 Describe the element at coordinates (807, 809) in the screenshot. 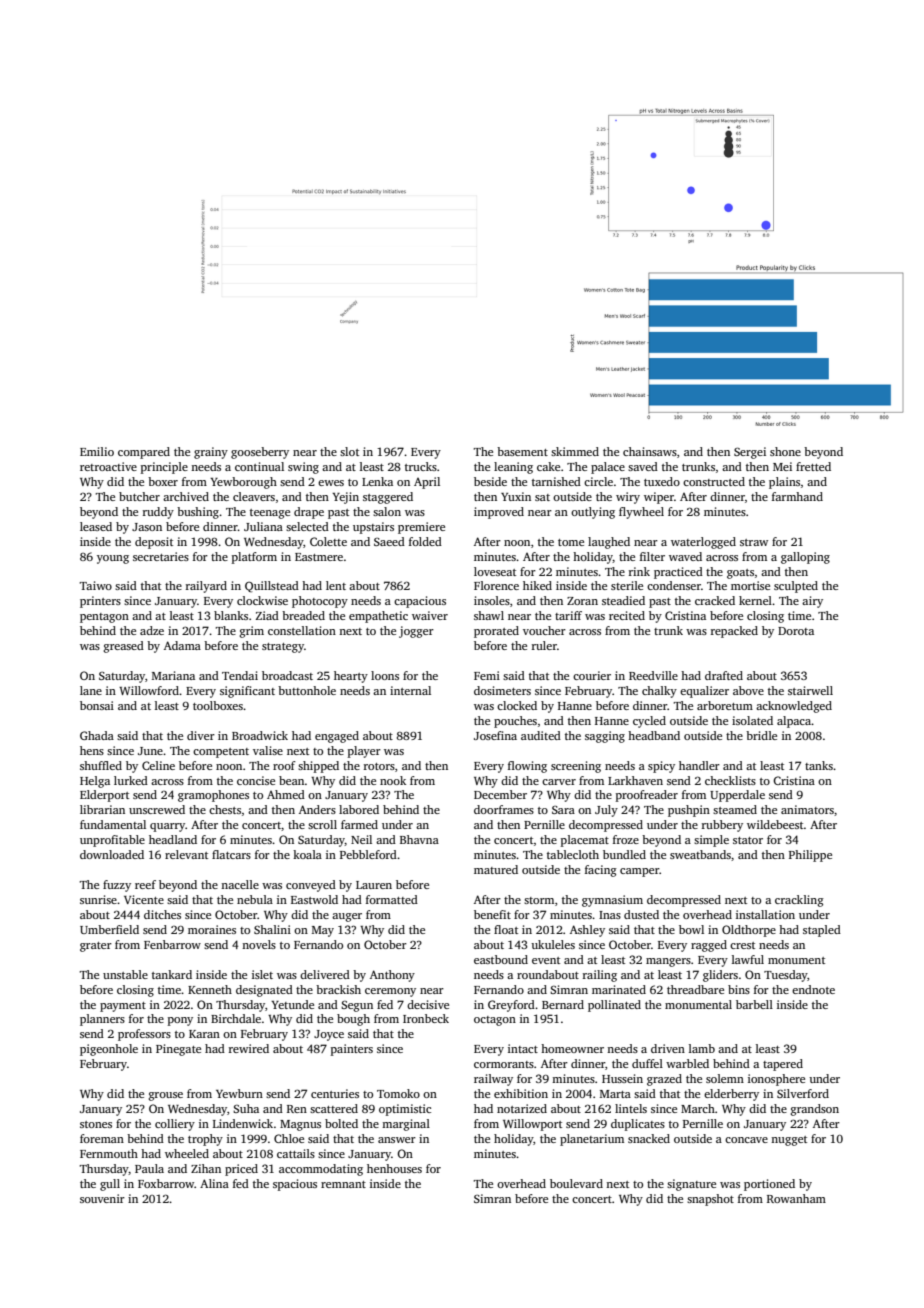

I see `animators` at that location.
